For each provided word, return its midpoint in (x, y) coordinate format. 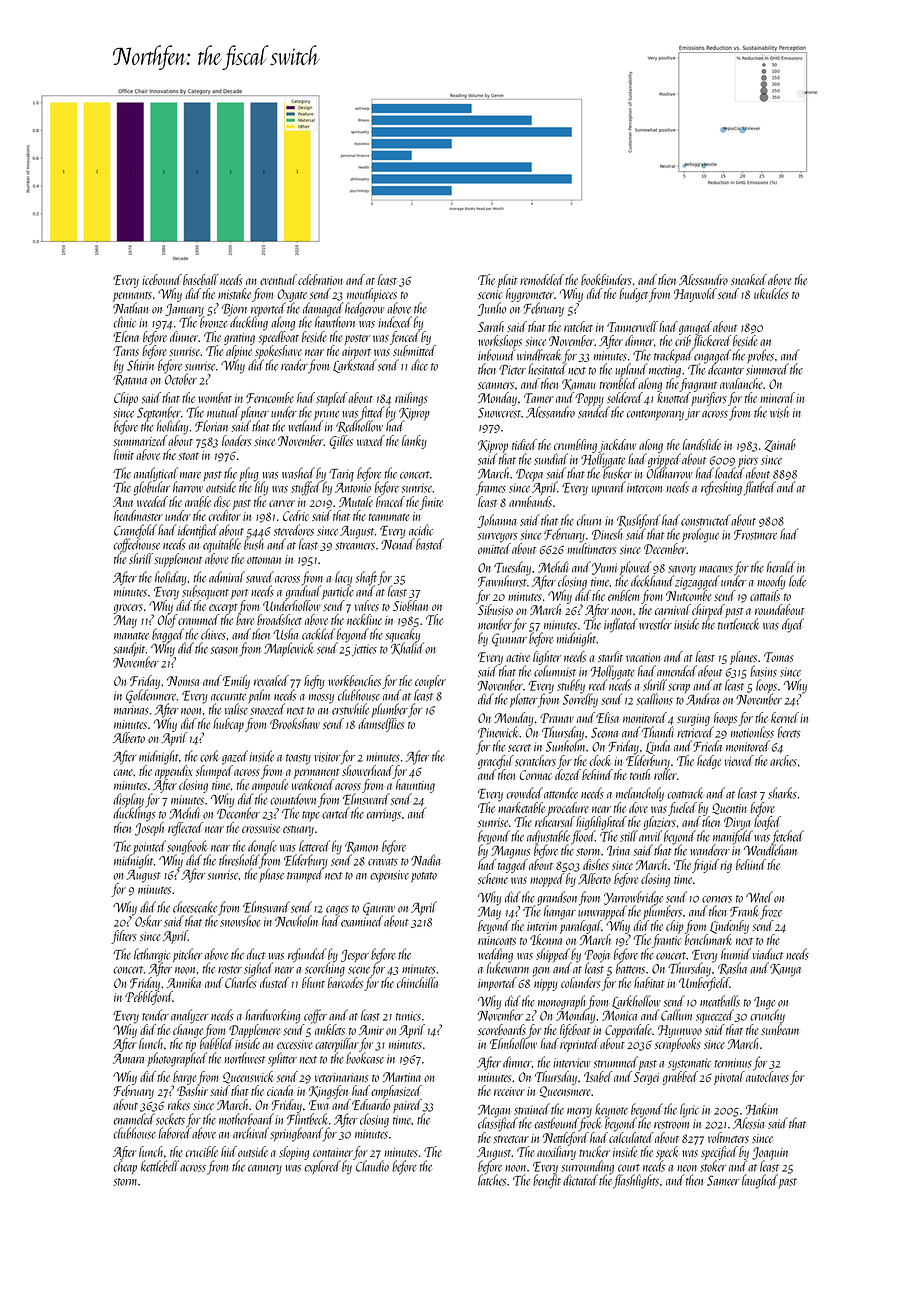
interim (542, 926)
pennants (132, 297)
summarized (140, 440)
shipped (553, 955)
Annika (183, 982)
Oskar (148, 921)
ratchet (578, 326)
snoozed (267, 709)
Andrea (702, 699)
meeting (665, 371)
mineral (777, 397)
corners (717, 899)
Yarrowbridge (633, 898)
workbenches (354, 680)
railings (411, 399)
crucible (201, 1151)
